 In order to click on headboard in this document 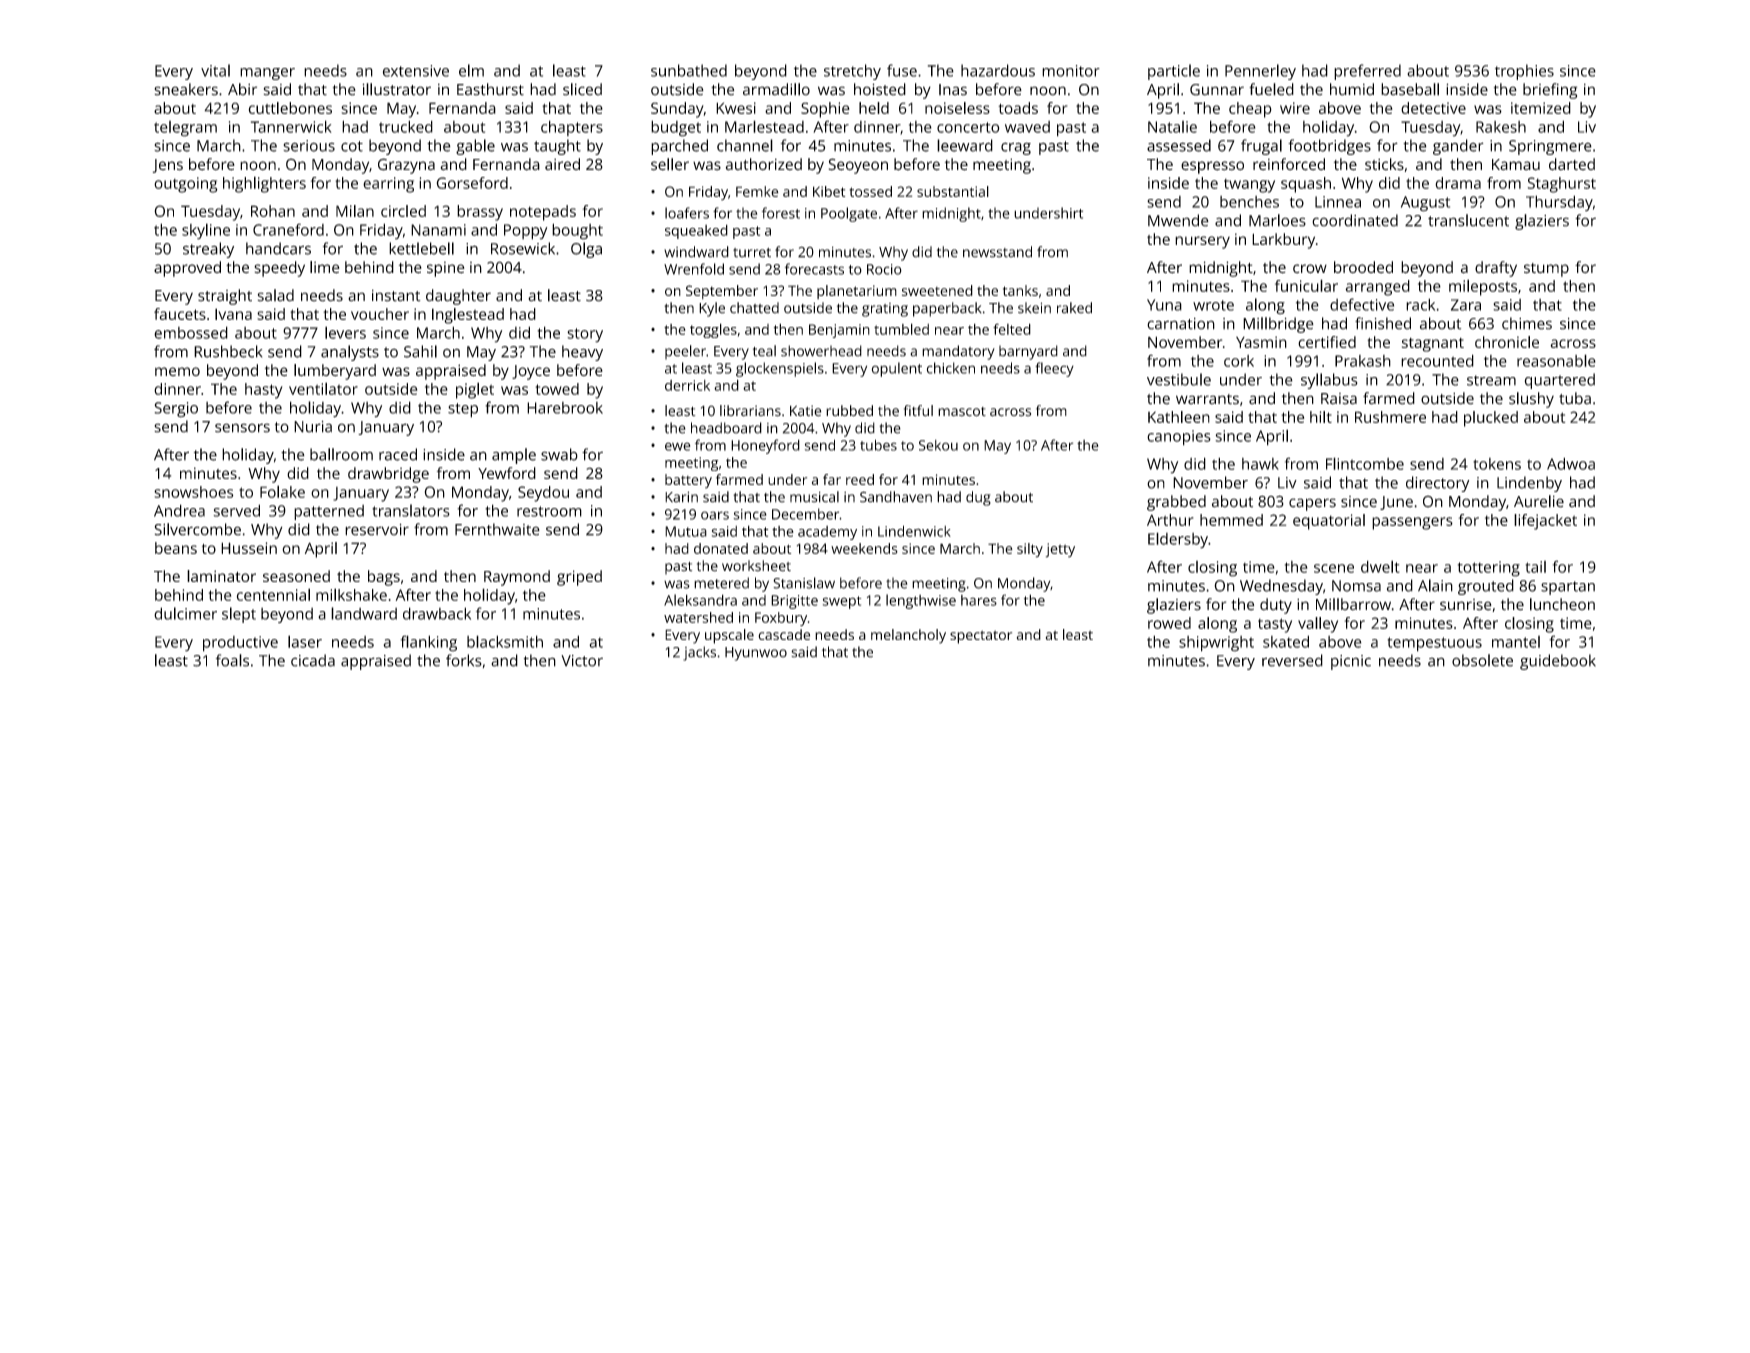, I will do `click(726, 428)`.
